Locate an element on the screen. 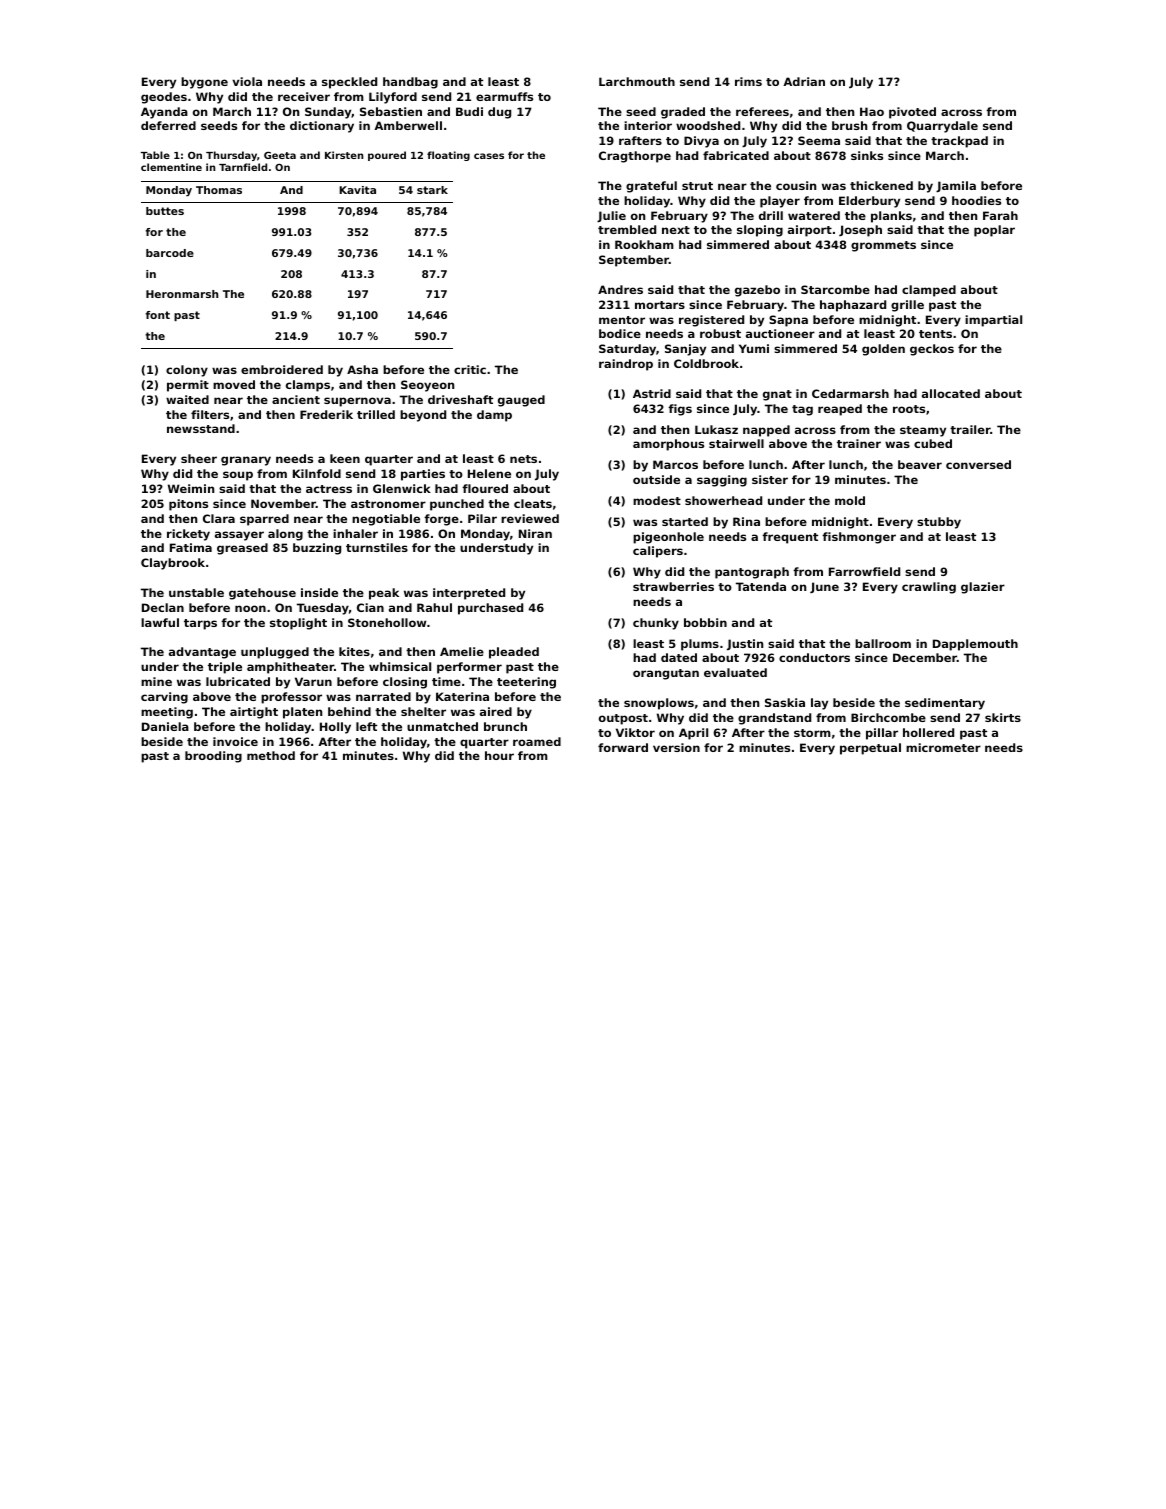 This screenshot has height=1509, width=1166. pivoted is located at coordinates (912, 113).
